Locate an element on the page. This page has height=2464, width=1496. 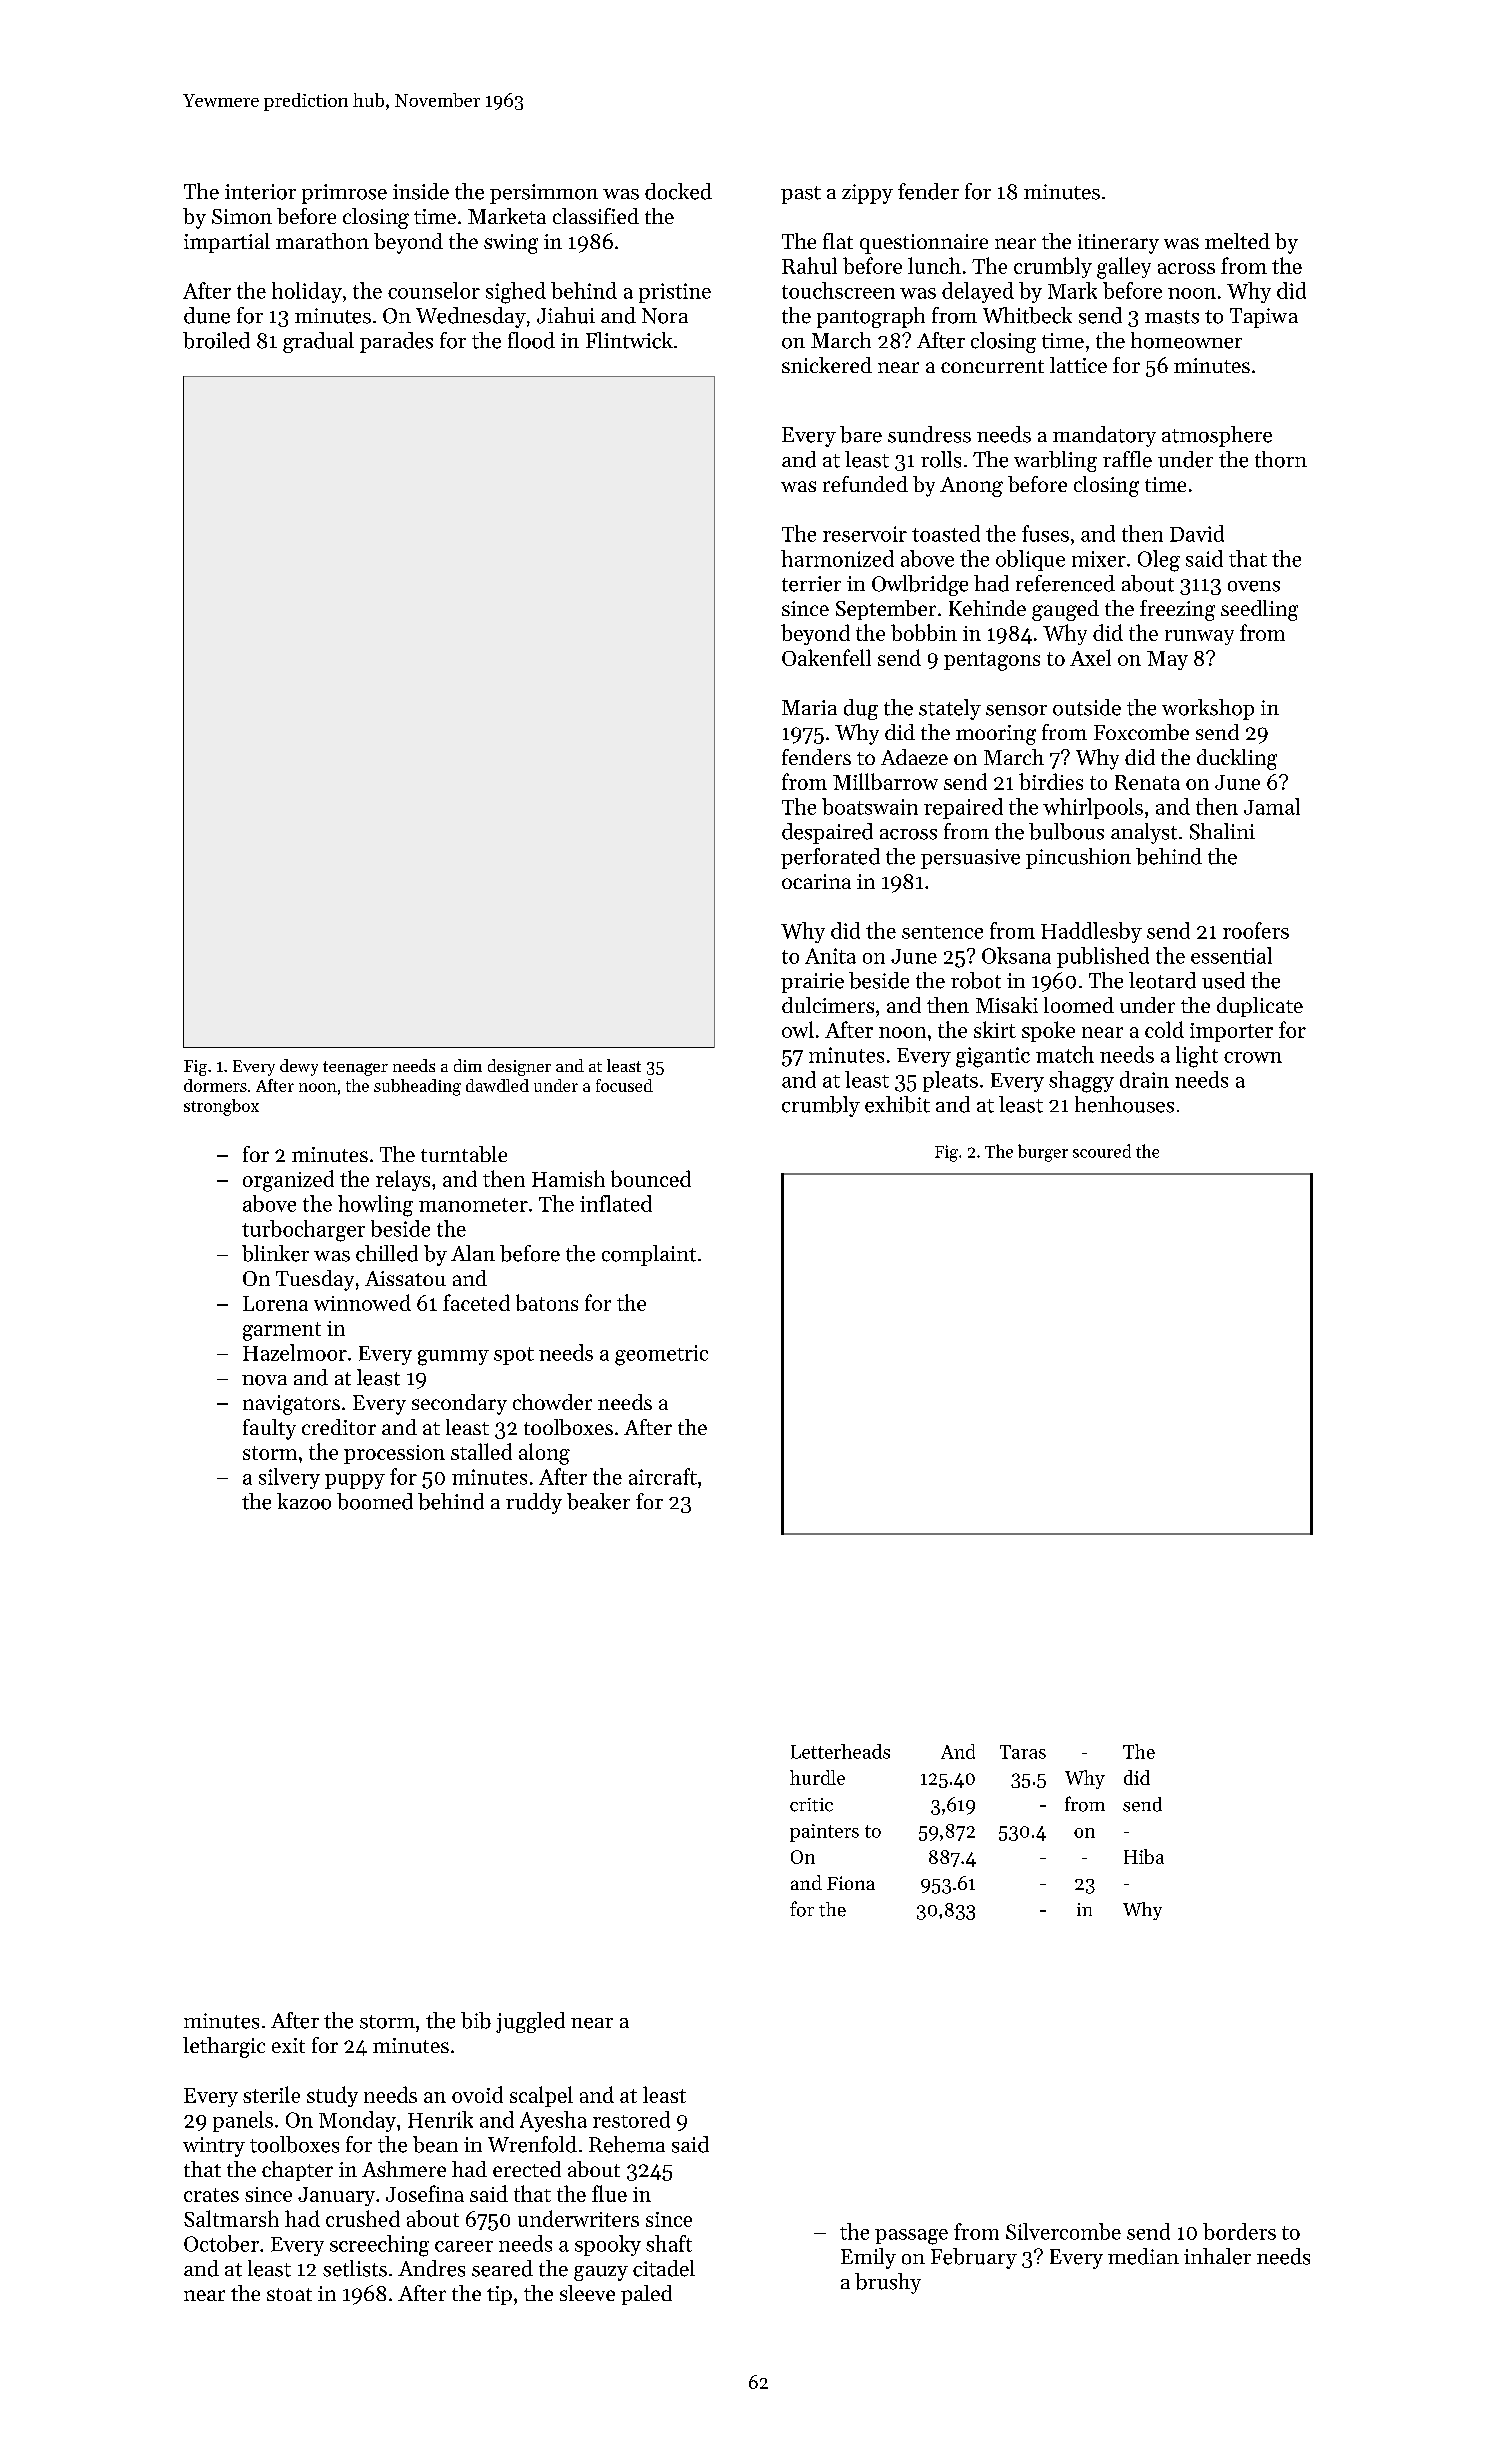
Oleg is located at coordinates (1159, 561).
